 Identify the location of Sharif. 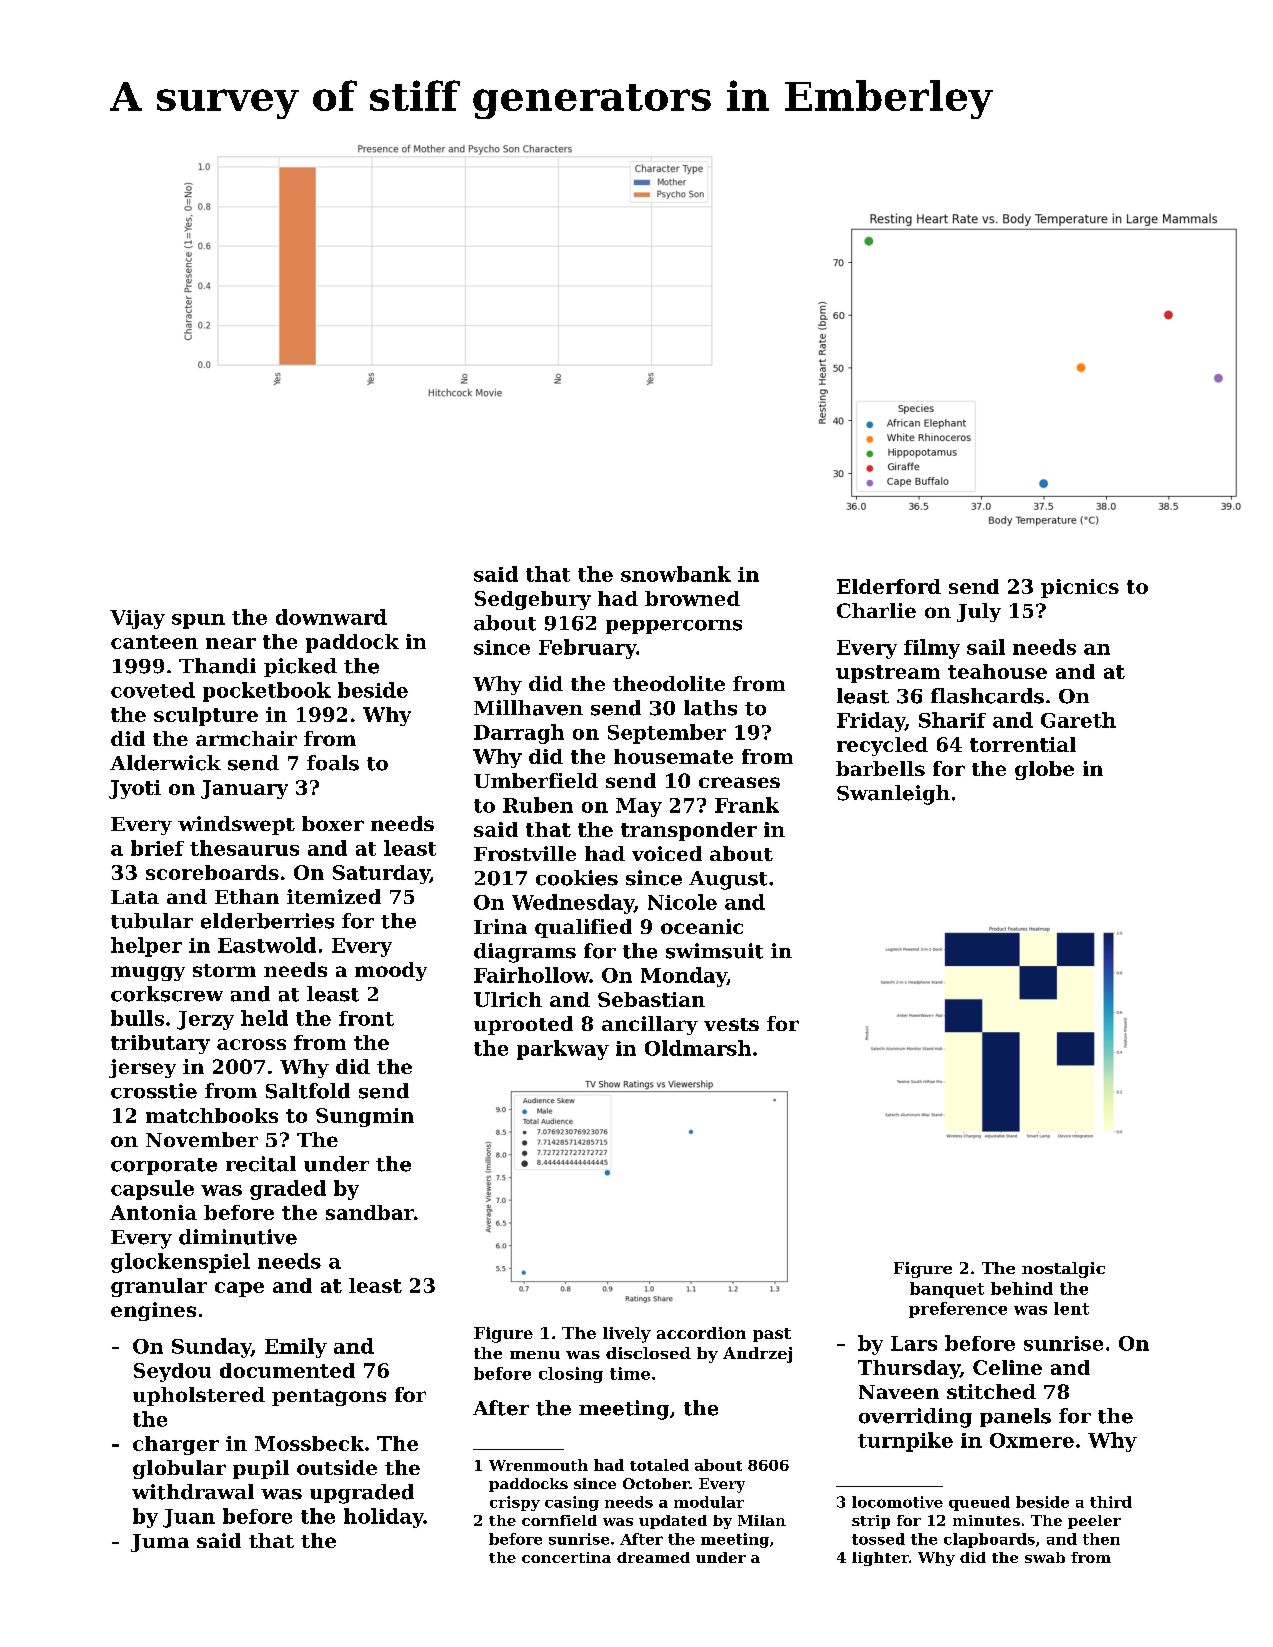
(952, 720).
